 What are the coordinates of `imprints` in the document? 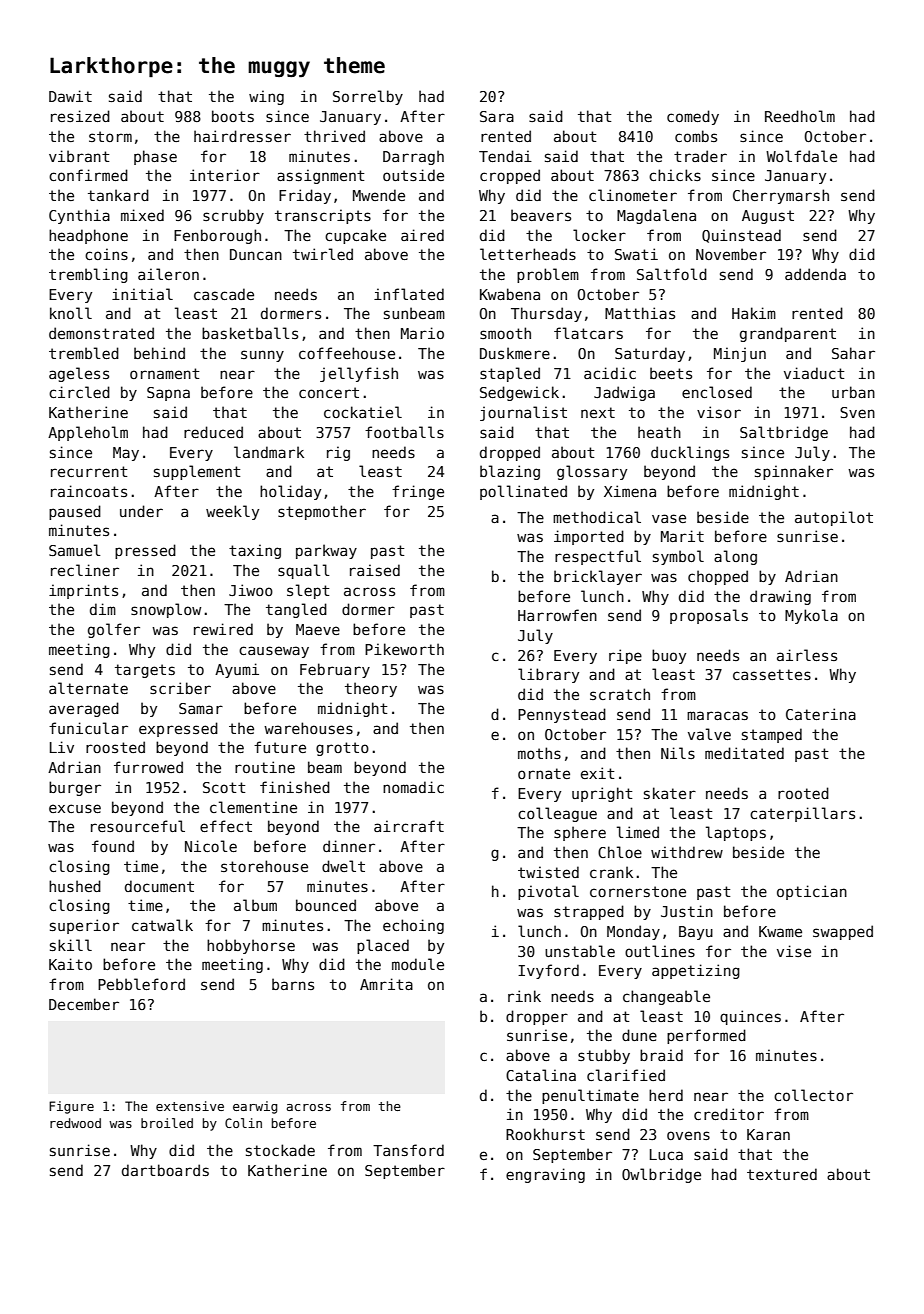 It's located at (83, 591).
